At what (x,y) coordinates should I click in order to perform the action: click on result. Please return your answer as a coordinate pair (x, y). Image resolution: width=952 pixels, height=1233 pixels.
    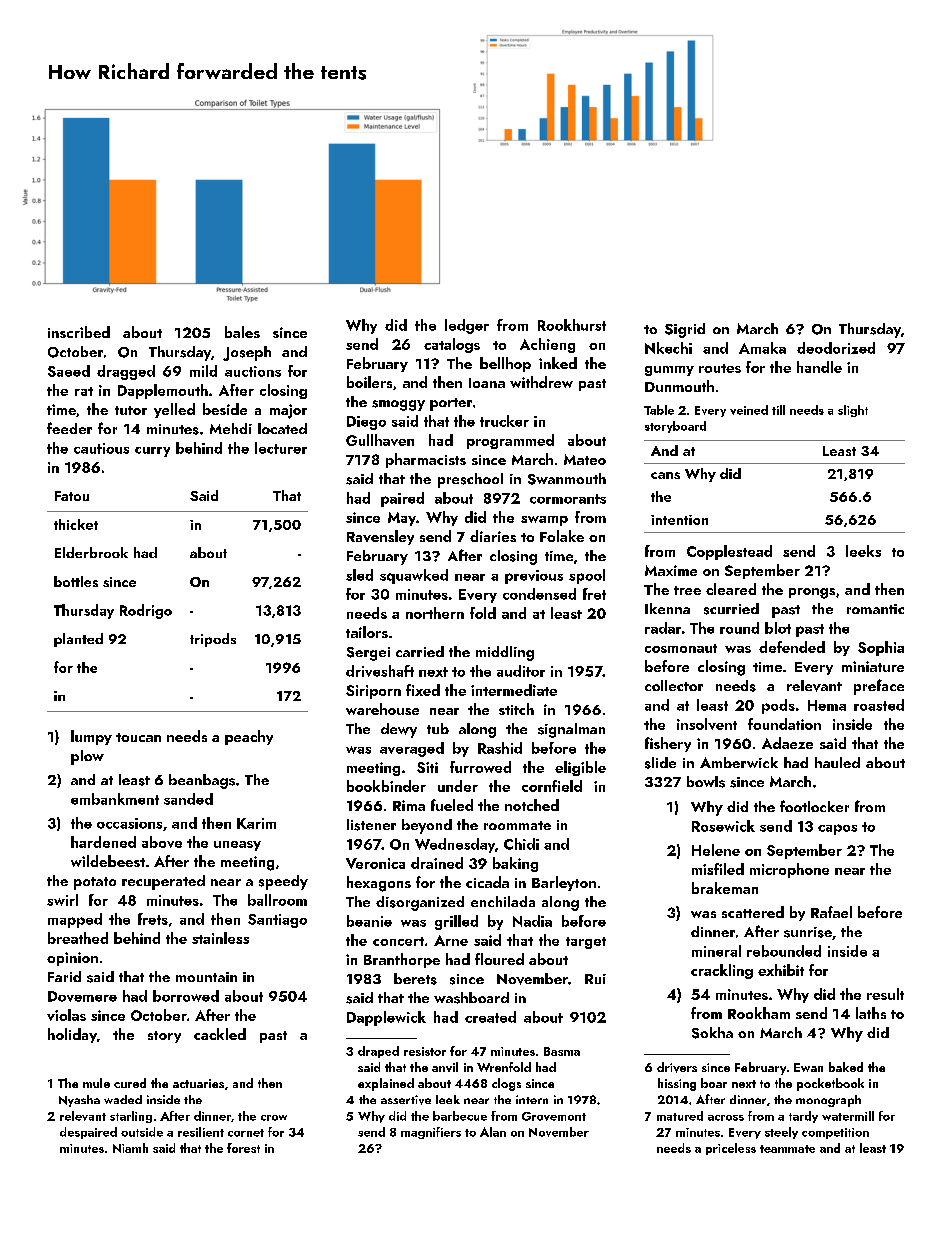
    Looking at the image, I should click on (885, 994).
